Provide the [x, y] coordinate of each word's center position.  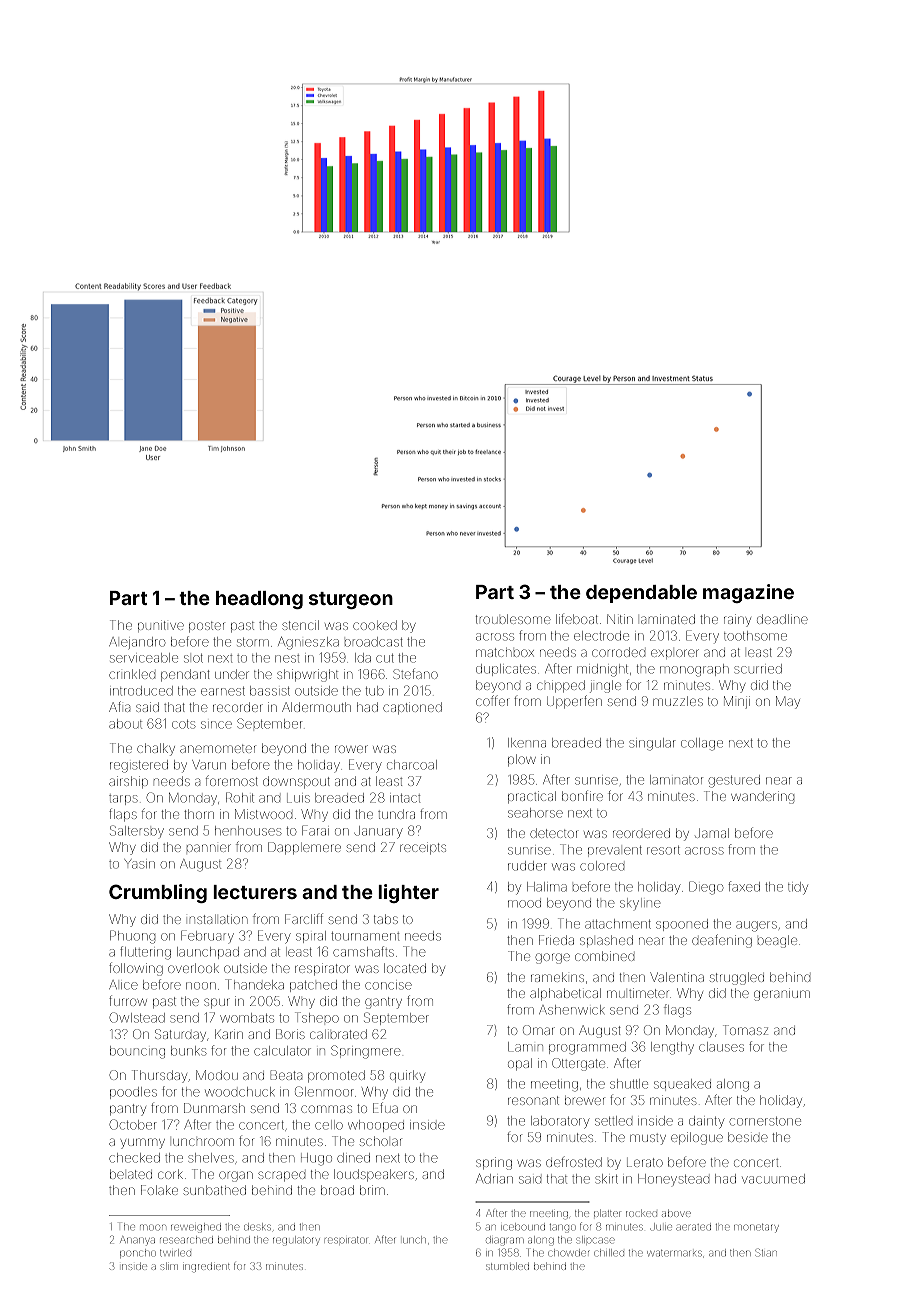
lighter [408, 893]
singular [652, 744]
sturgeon [351, 600]
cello [329, 1126]
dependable [641, 594]
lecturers [255, 892]
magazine [748, 593]
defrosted [574, 1161]
